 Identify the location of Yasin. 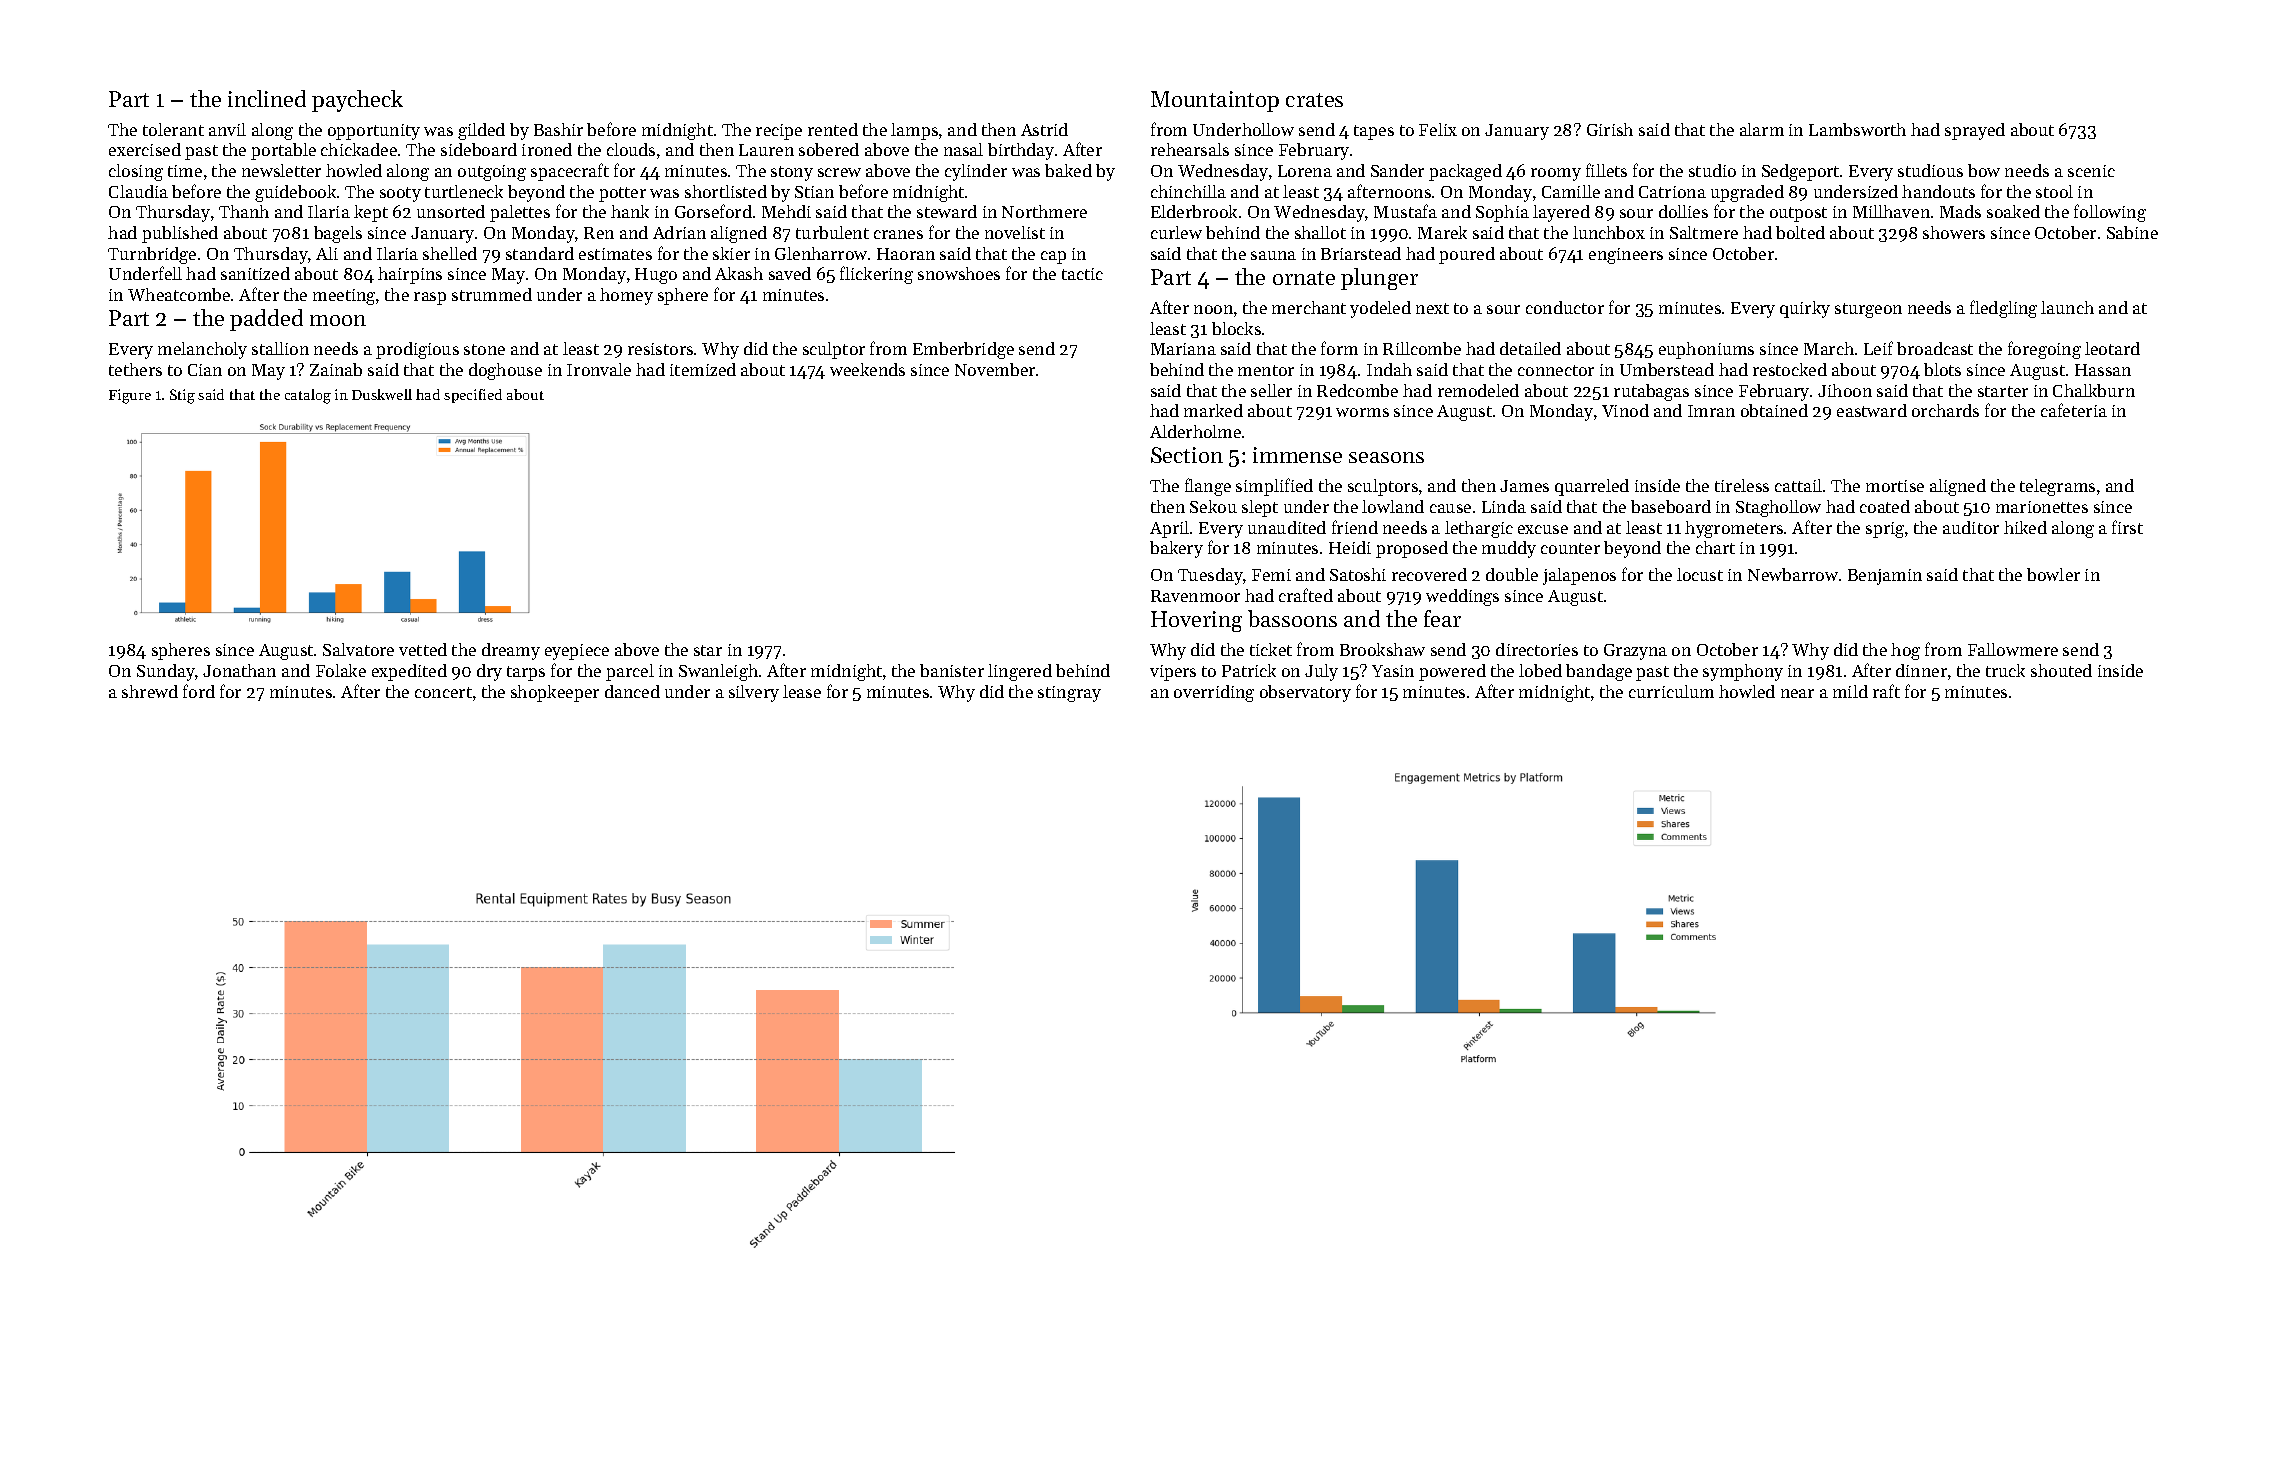
(1393, 671).
